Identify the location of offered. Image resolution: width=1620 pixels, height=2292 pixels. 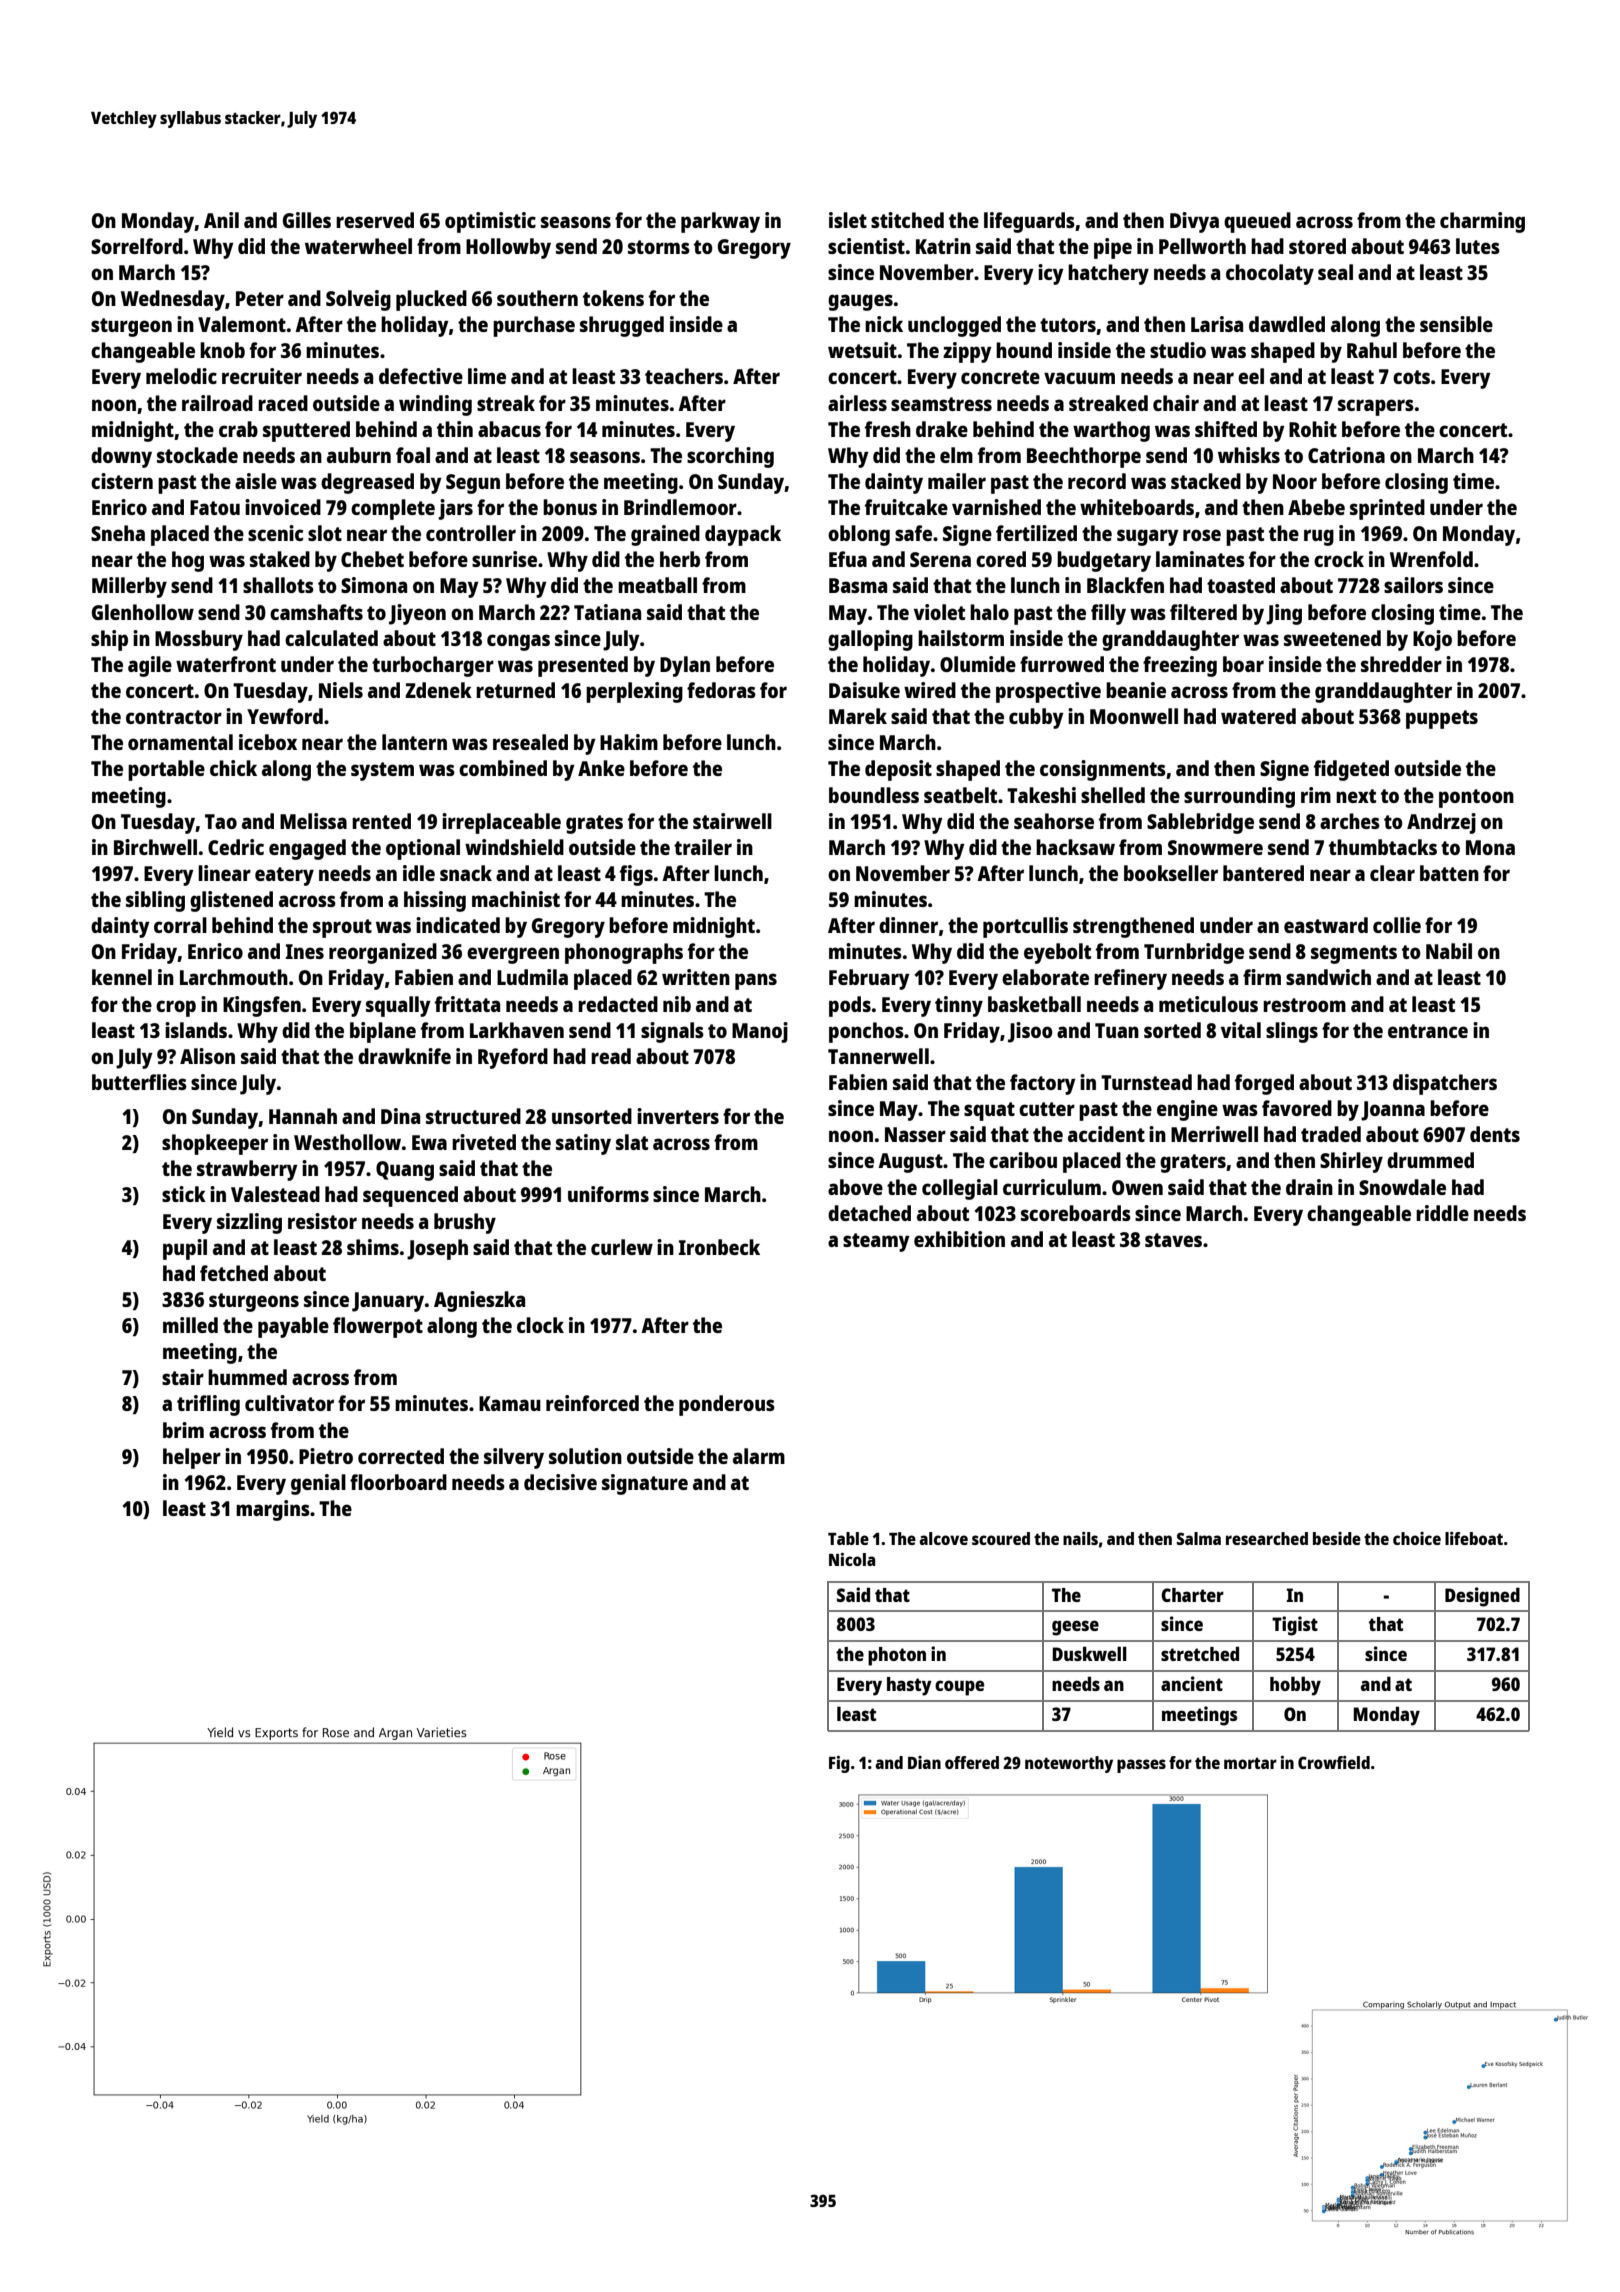
(972, 1762).
